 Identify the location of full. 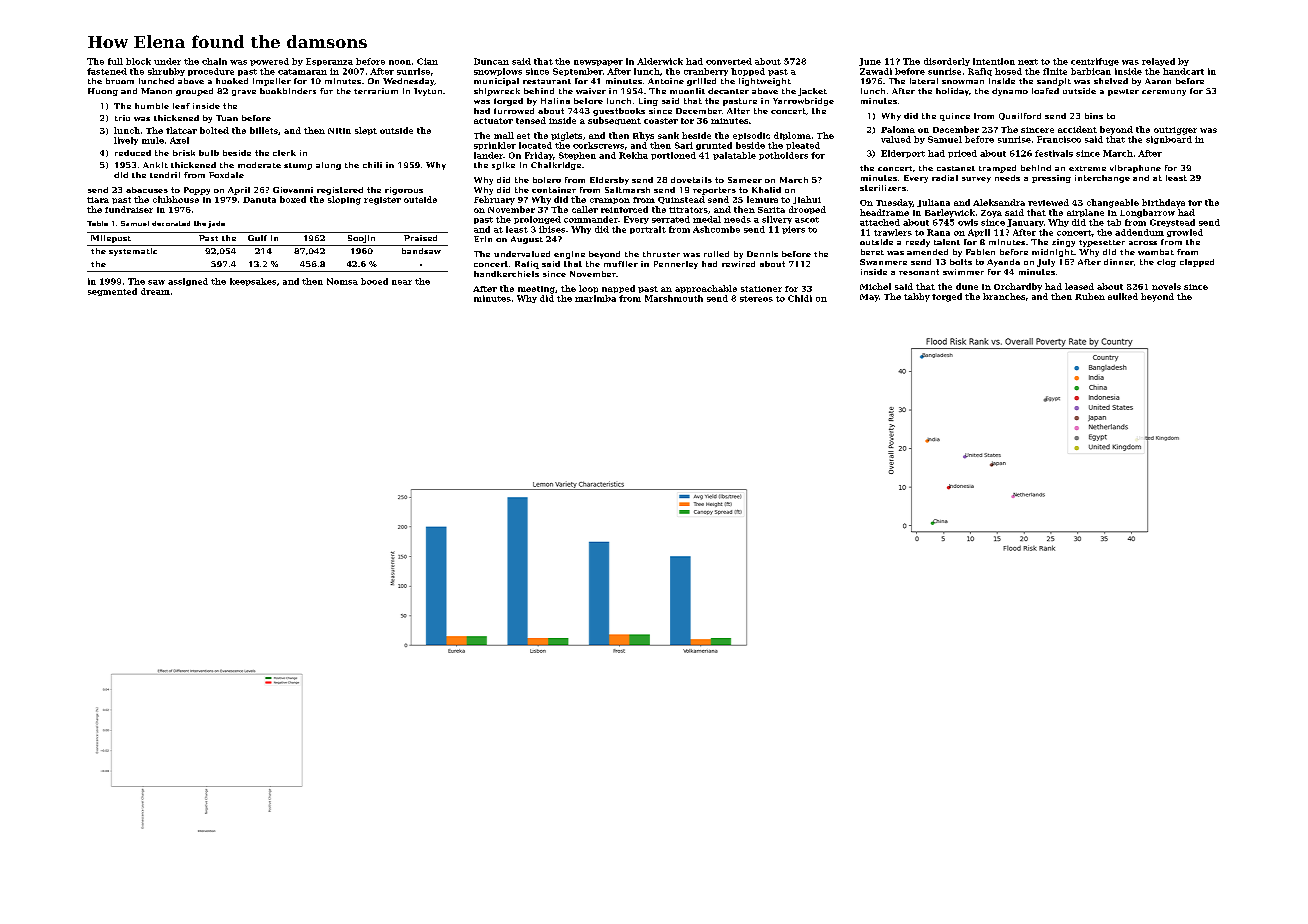
(115, 61).
